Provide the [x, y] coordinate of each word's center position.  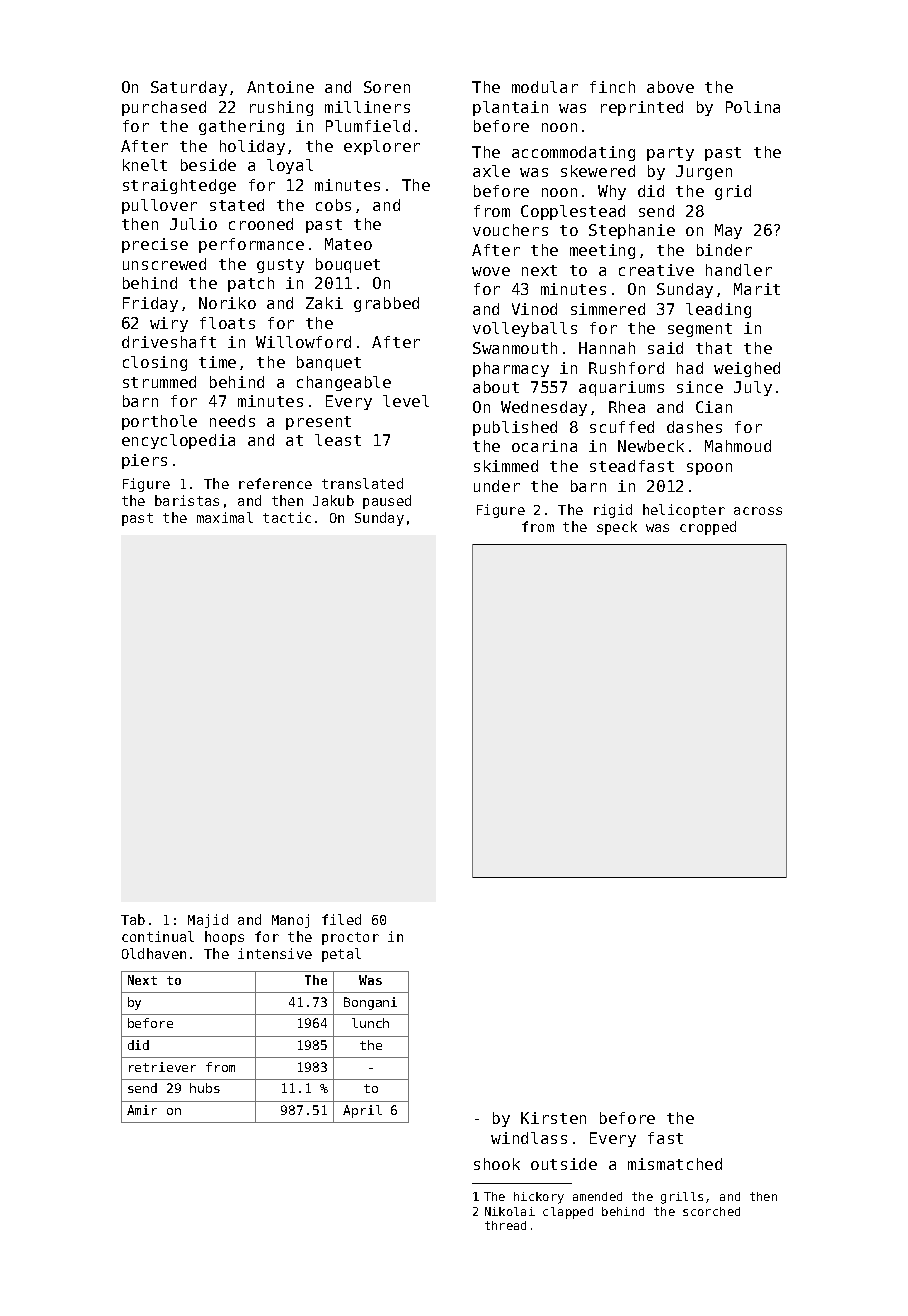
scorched [711, 1211]
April [362, 1111]
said [665, 348]
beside [208, 165]
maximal [225, 517]
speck [617, 528]
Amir [142, 1110]
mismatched [675, 1164]
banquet [329, 363]
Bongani [370, 1003]
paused [387, 502]
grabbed [386, 304]
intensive [275, 953]
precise [155, 245]
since [700, 387]
